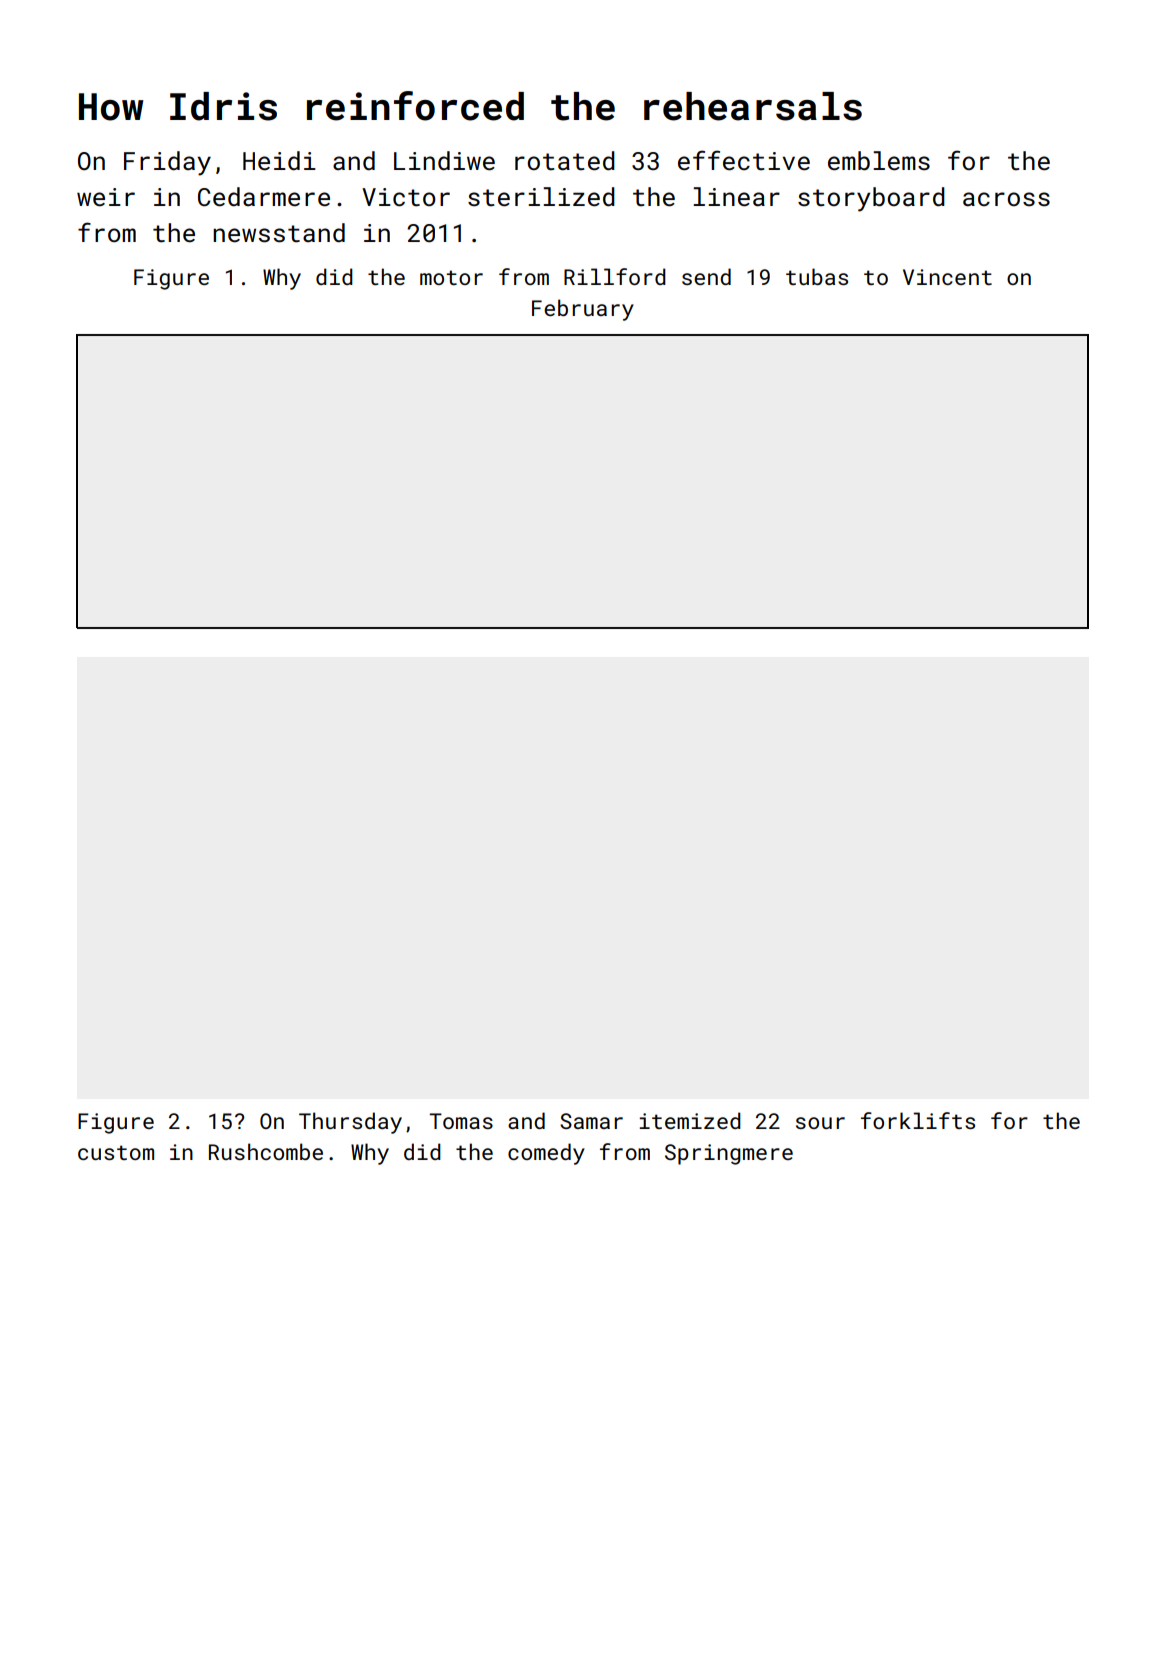 This screenshot has width=1165, height=1654. What do you see at coordinates (591, 1121) in the screenshot?
I see `Samar` at bounding box center [591, 1121].
